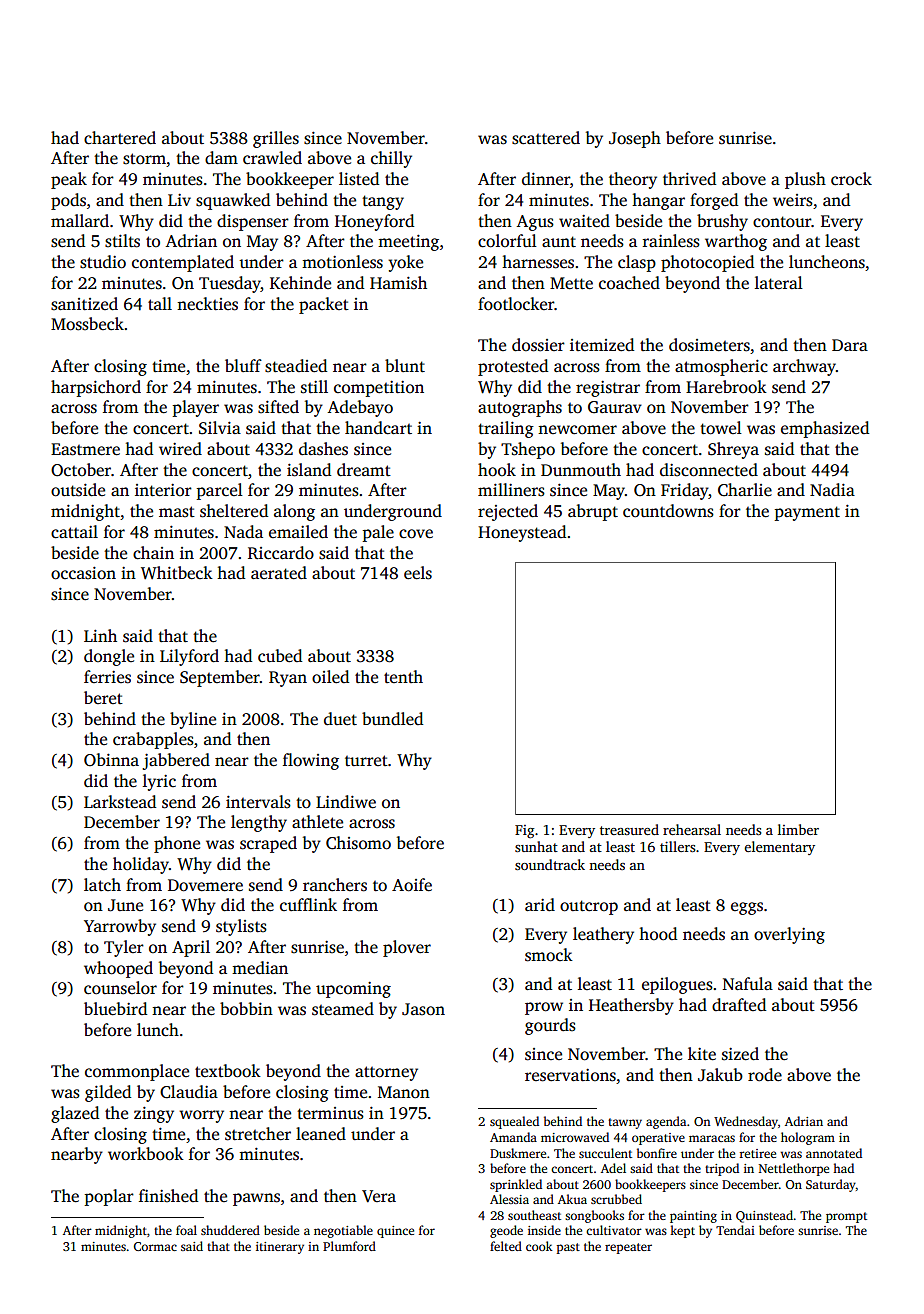 The height and width of the screenshot is (1314, 924). What do you see at coordinates (571, 283) in the screenshot?
I see `Mette` at bounding box center [571, 283].
